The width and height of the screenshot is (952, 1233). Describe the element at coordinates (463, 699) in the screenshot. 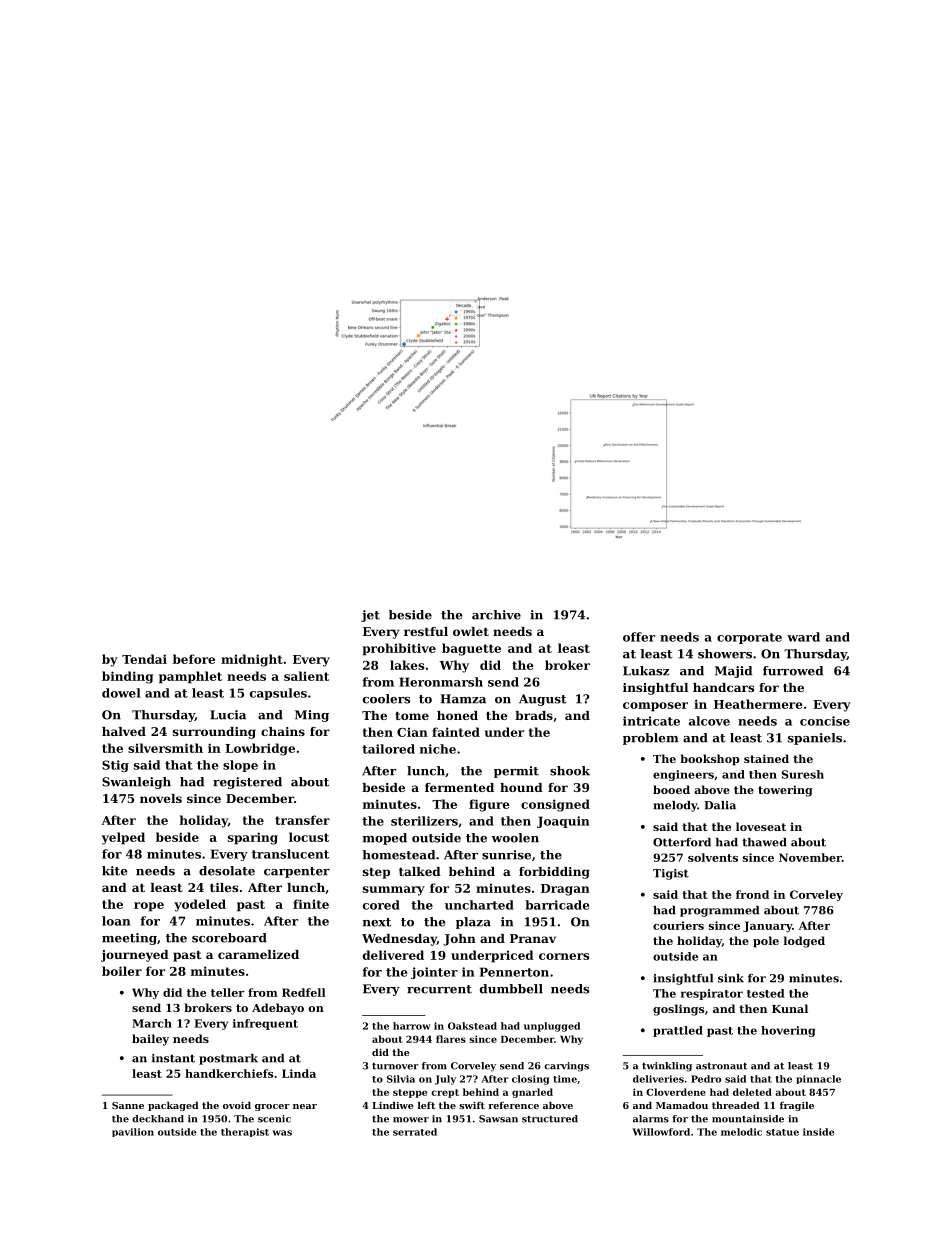

I see `Hamza` at that location.
